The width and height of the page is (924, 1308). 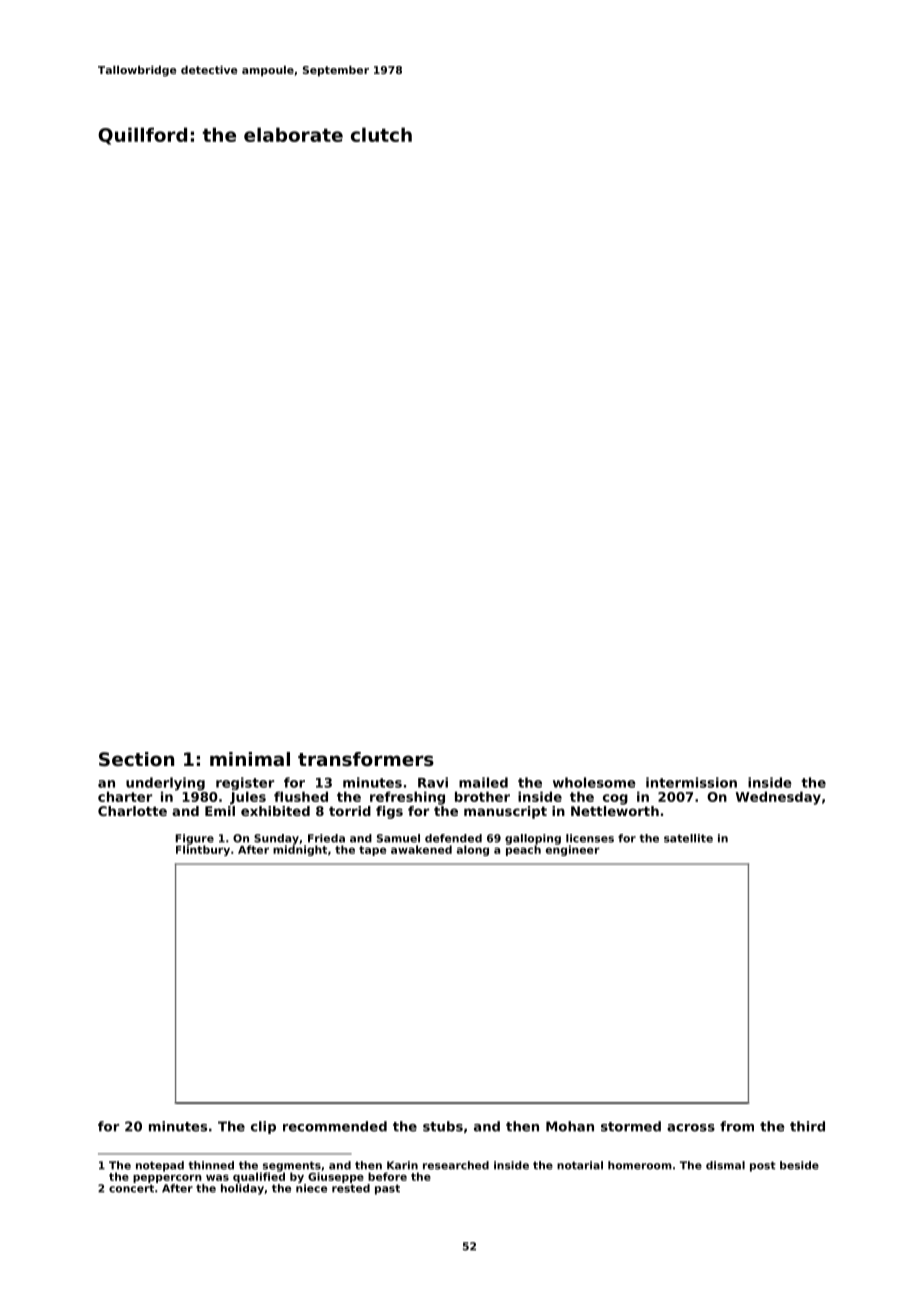 What do you see at coordinates (203, 850) in the page?
I see `Flintbury` at bounding box center [203, 850].
